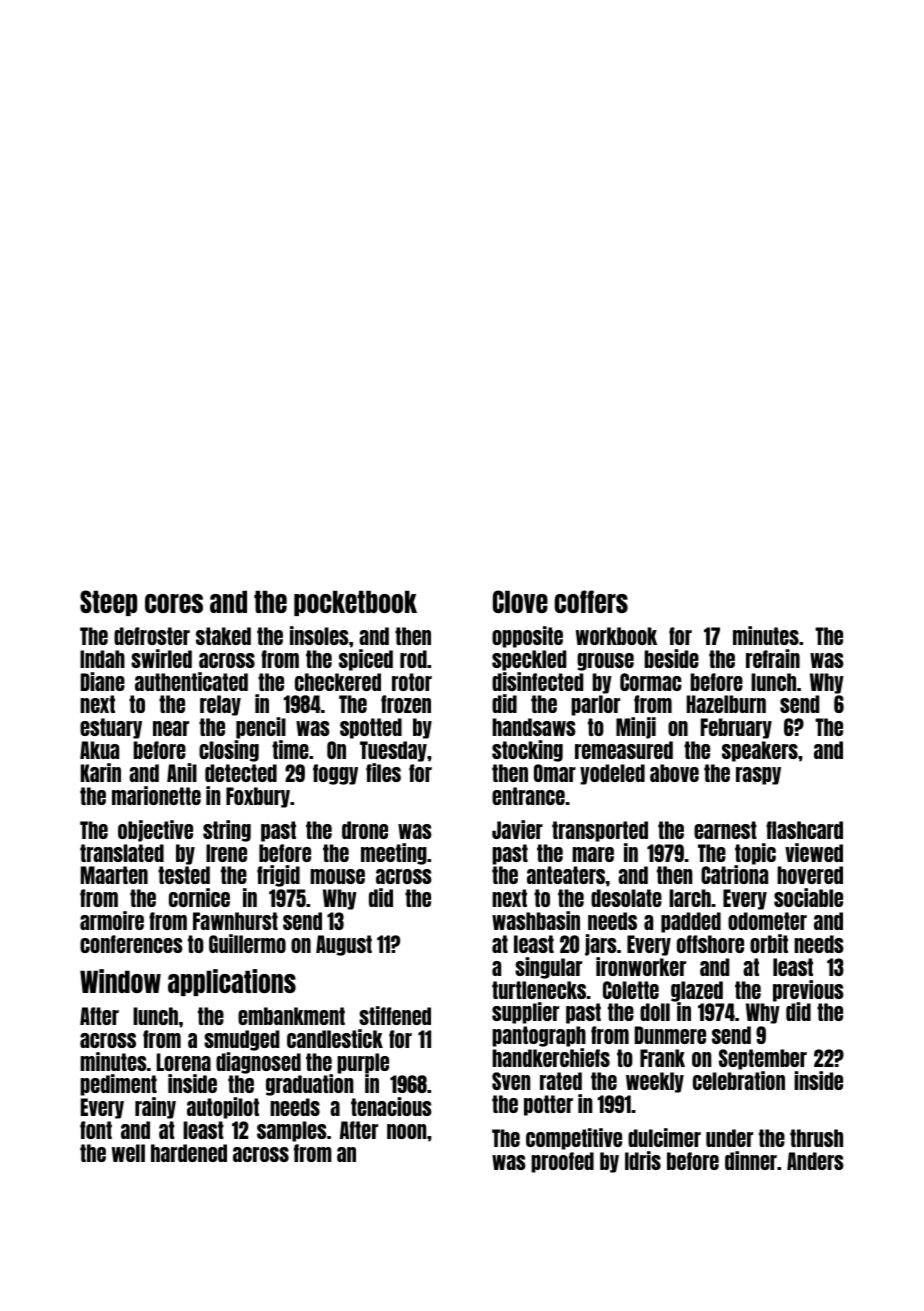 The height and width of the screenshot is (1311, 924). What do you see at coordinates (247, 943) in the screenshot?
I see `Guillermo` at bounding box center [247, 943].
